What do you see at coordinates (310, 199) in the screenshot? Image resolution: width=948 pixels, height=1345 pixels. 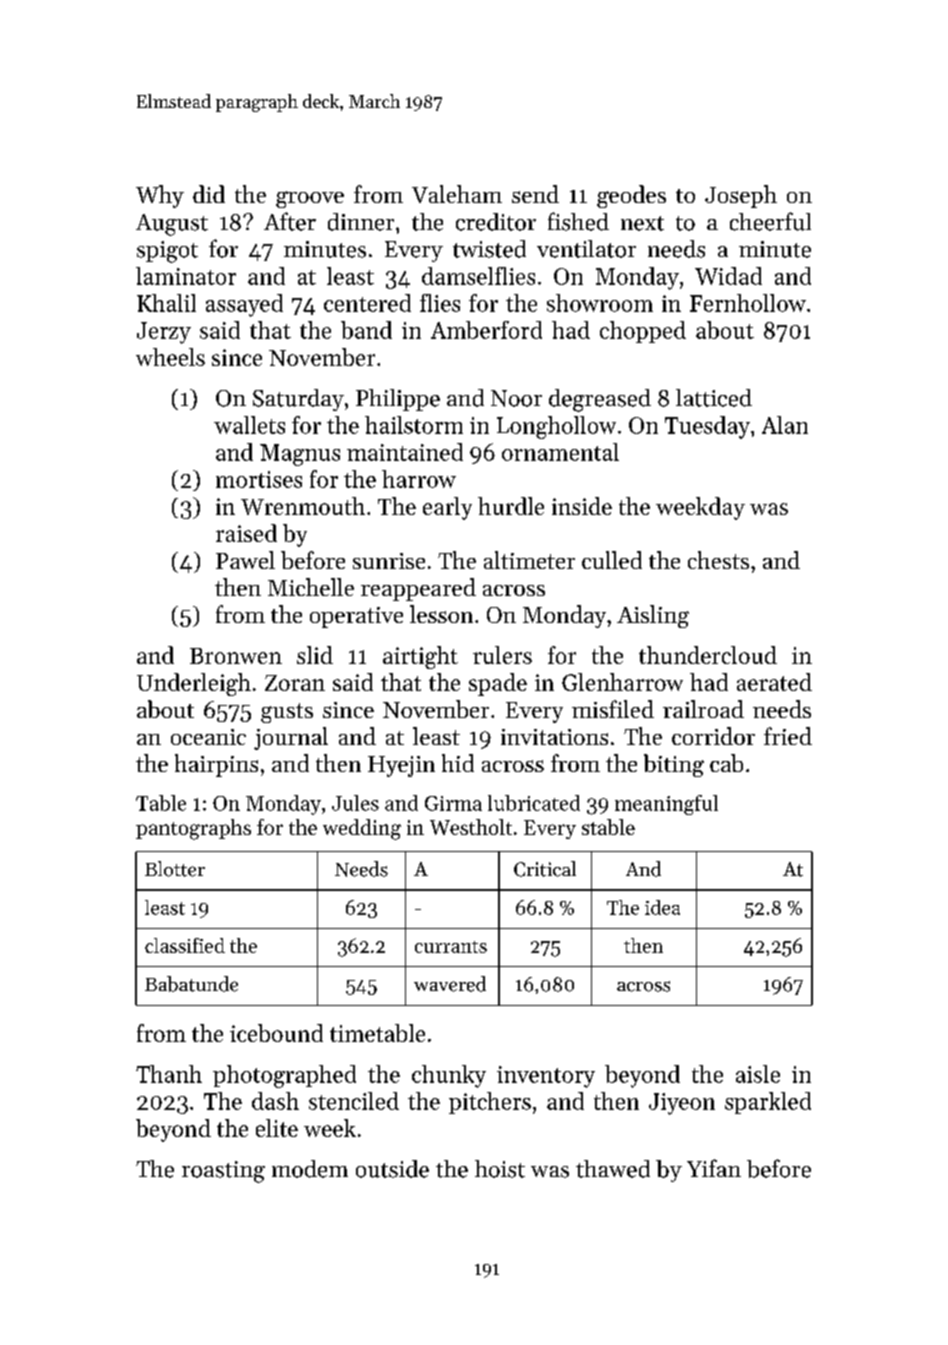 I see `groove` at bounding box center [310, 199].
